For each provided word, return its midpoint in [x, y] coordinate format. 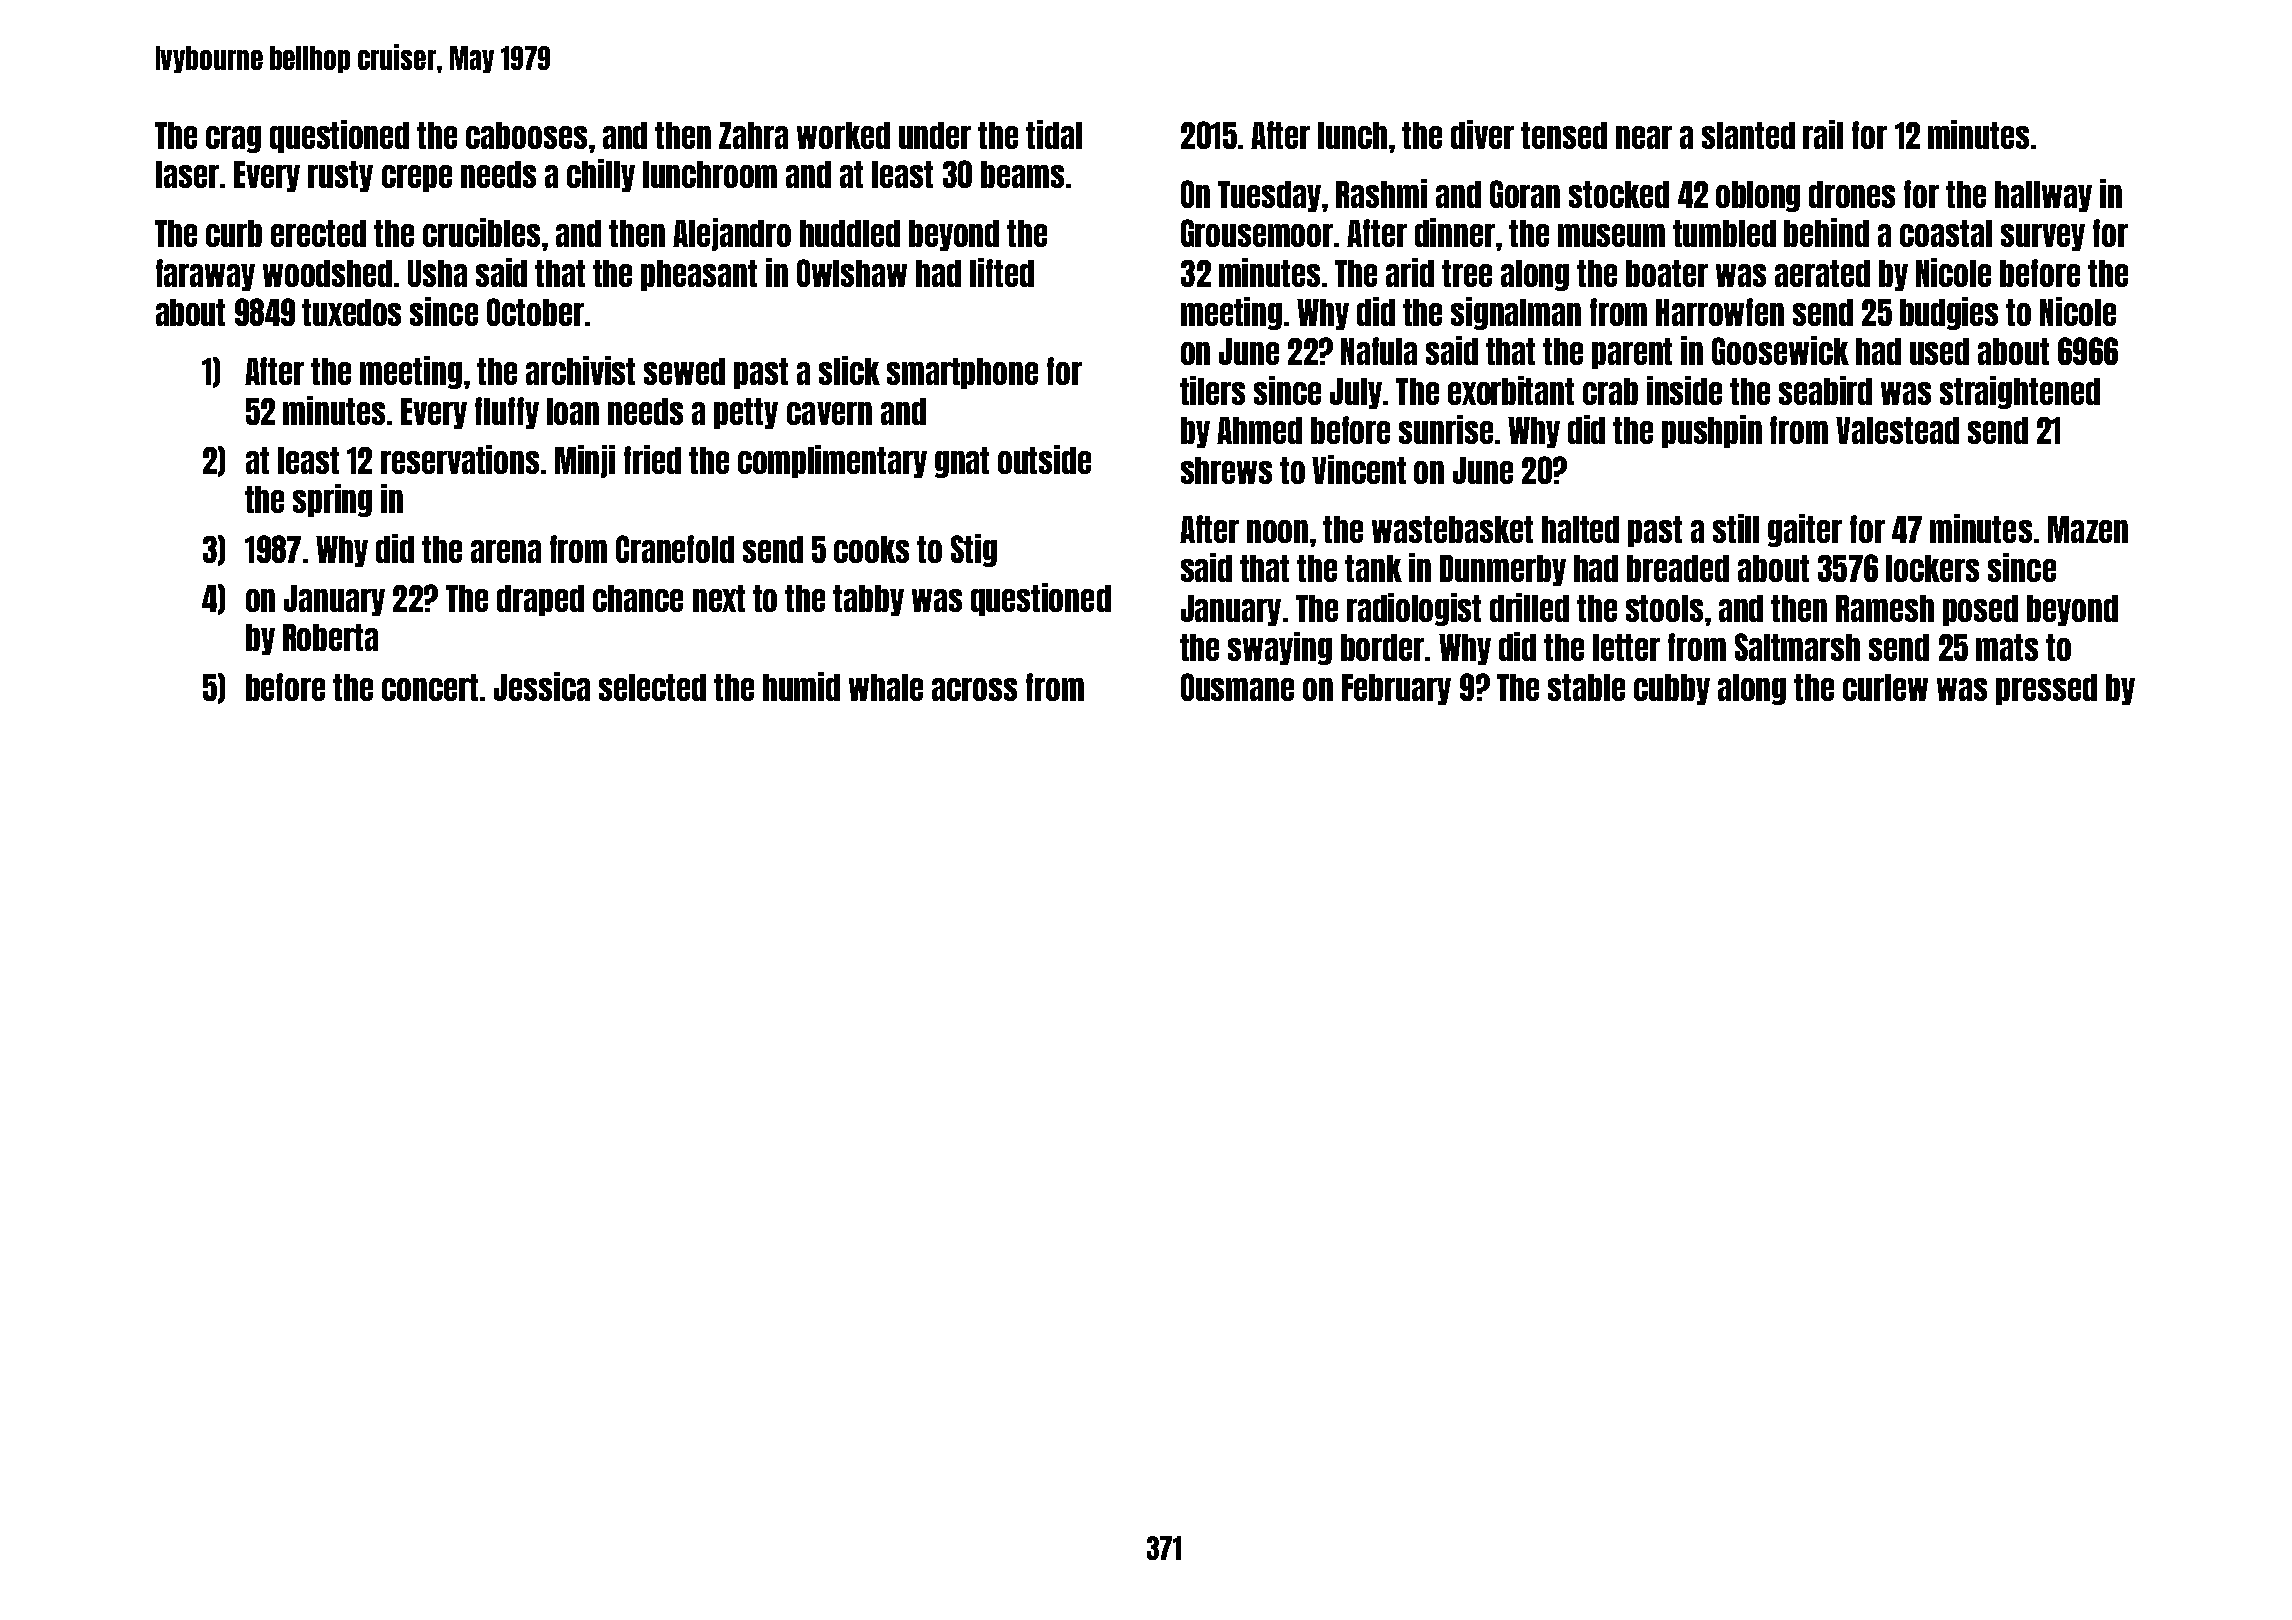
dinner [1455, 232]
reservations [460, 459]
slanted [1748, 135]
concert [430, 687]
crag [233, 139]
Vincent [1359, 469]
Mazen [2088, 529]
